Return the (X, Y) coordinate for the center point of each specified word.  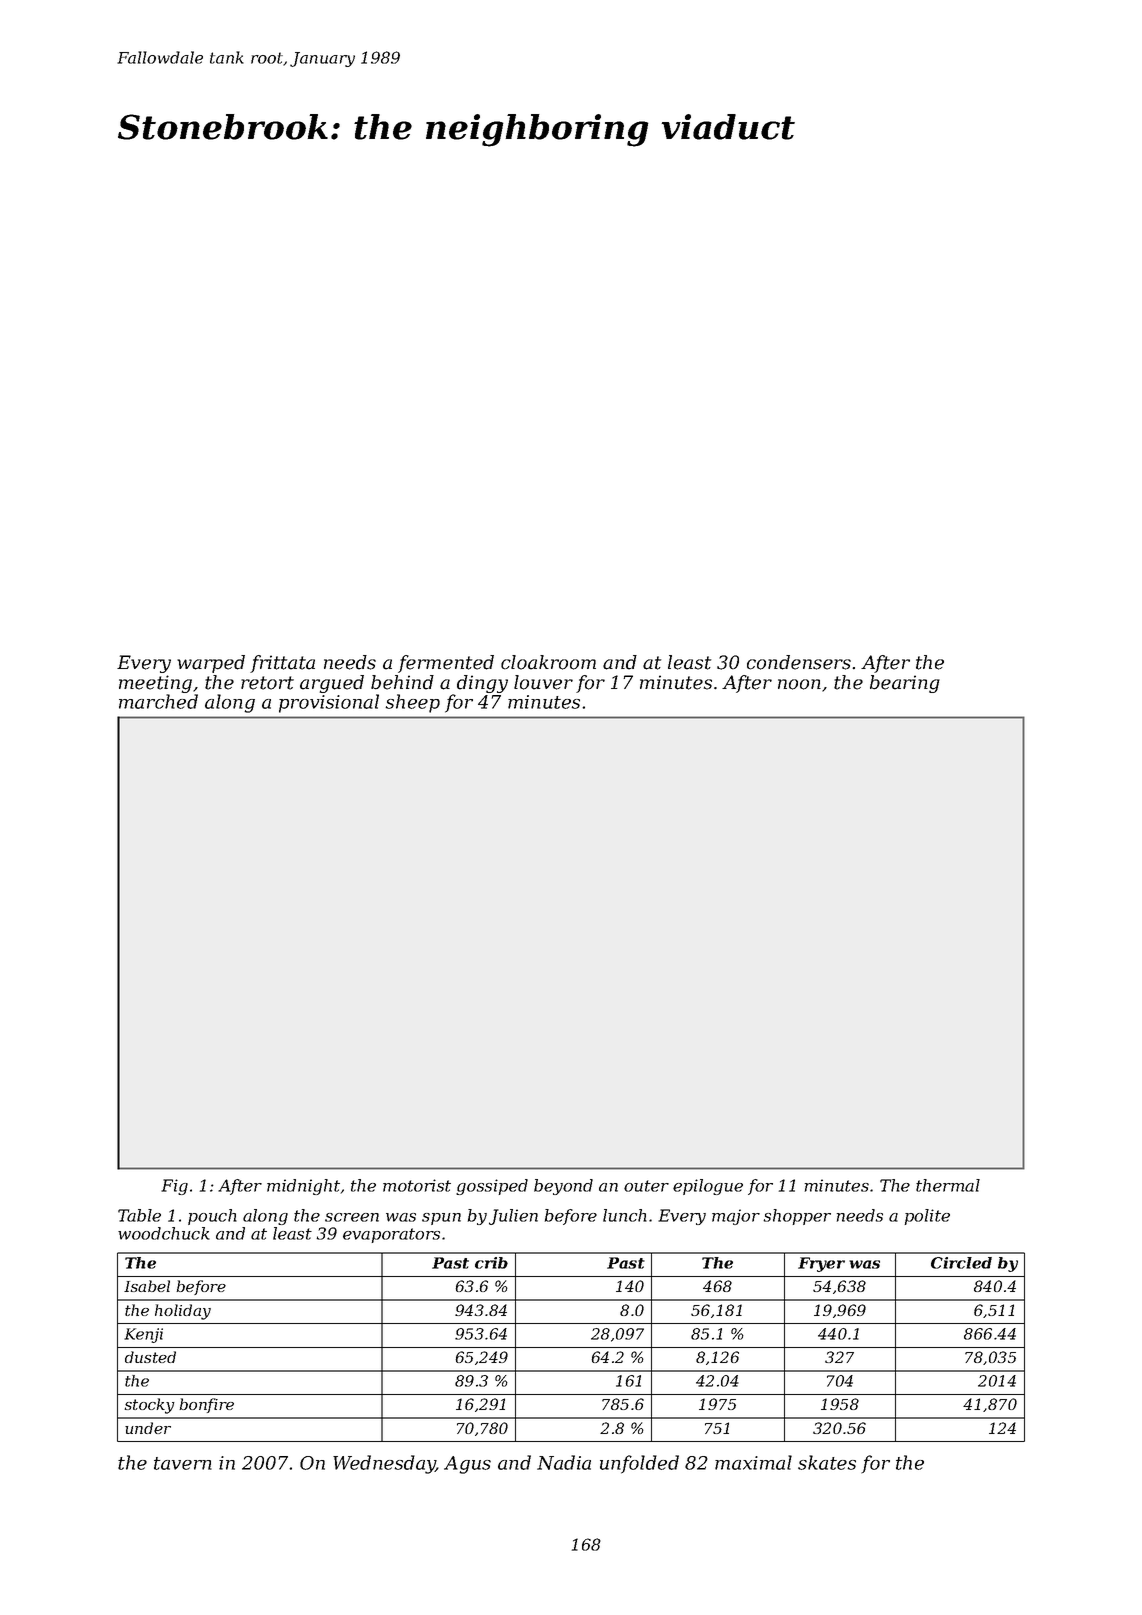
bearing (905, 684)
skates (827, 1462)
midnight (303, 1187)
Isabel (147, 1286)
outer (646, 1186)
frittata (282, 664)
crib (491, 1263)
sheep (413, 703)
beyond (563, 1187)
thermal (948, 1185)
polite (927, 1217)
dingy (482, 684)
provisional (329, 703)
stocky (149, 1406)
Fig (174, 1187)
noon (799, 684)
